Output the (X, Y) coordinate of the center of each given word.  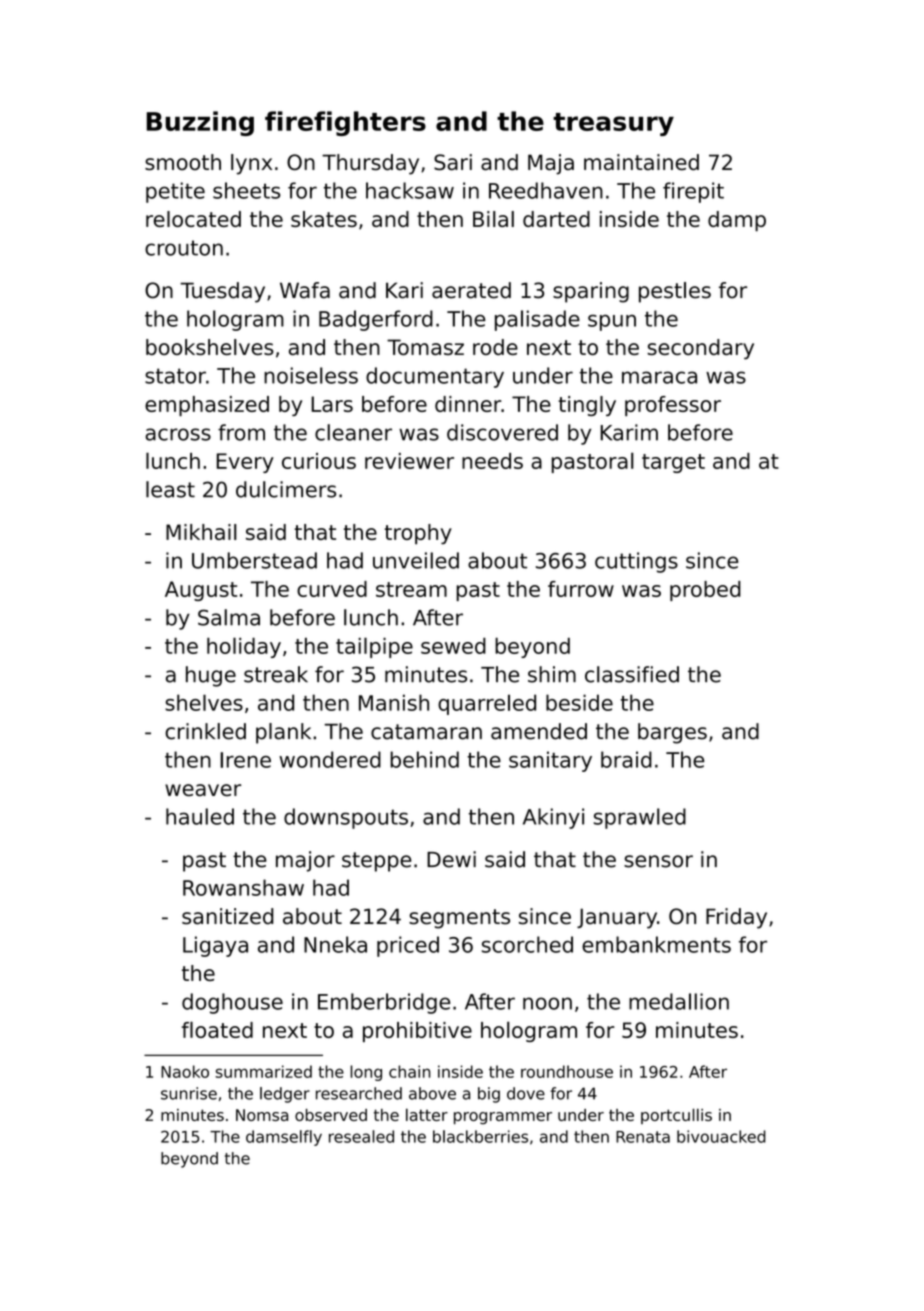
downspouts (346, 818)
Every (245, 463)
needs (492, 461)
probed (705, 591)
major (305, 861)
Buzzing (200, 123)
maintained (641, 162)
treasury (613, 124)
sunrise (189, 1093)
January (617, 918)
